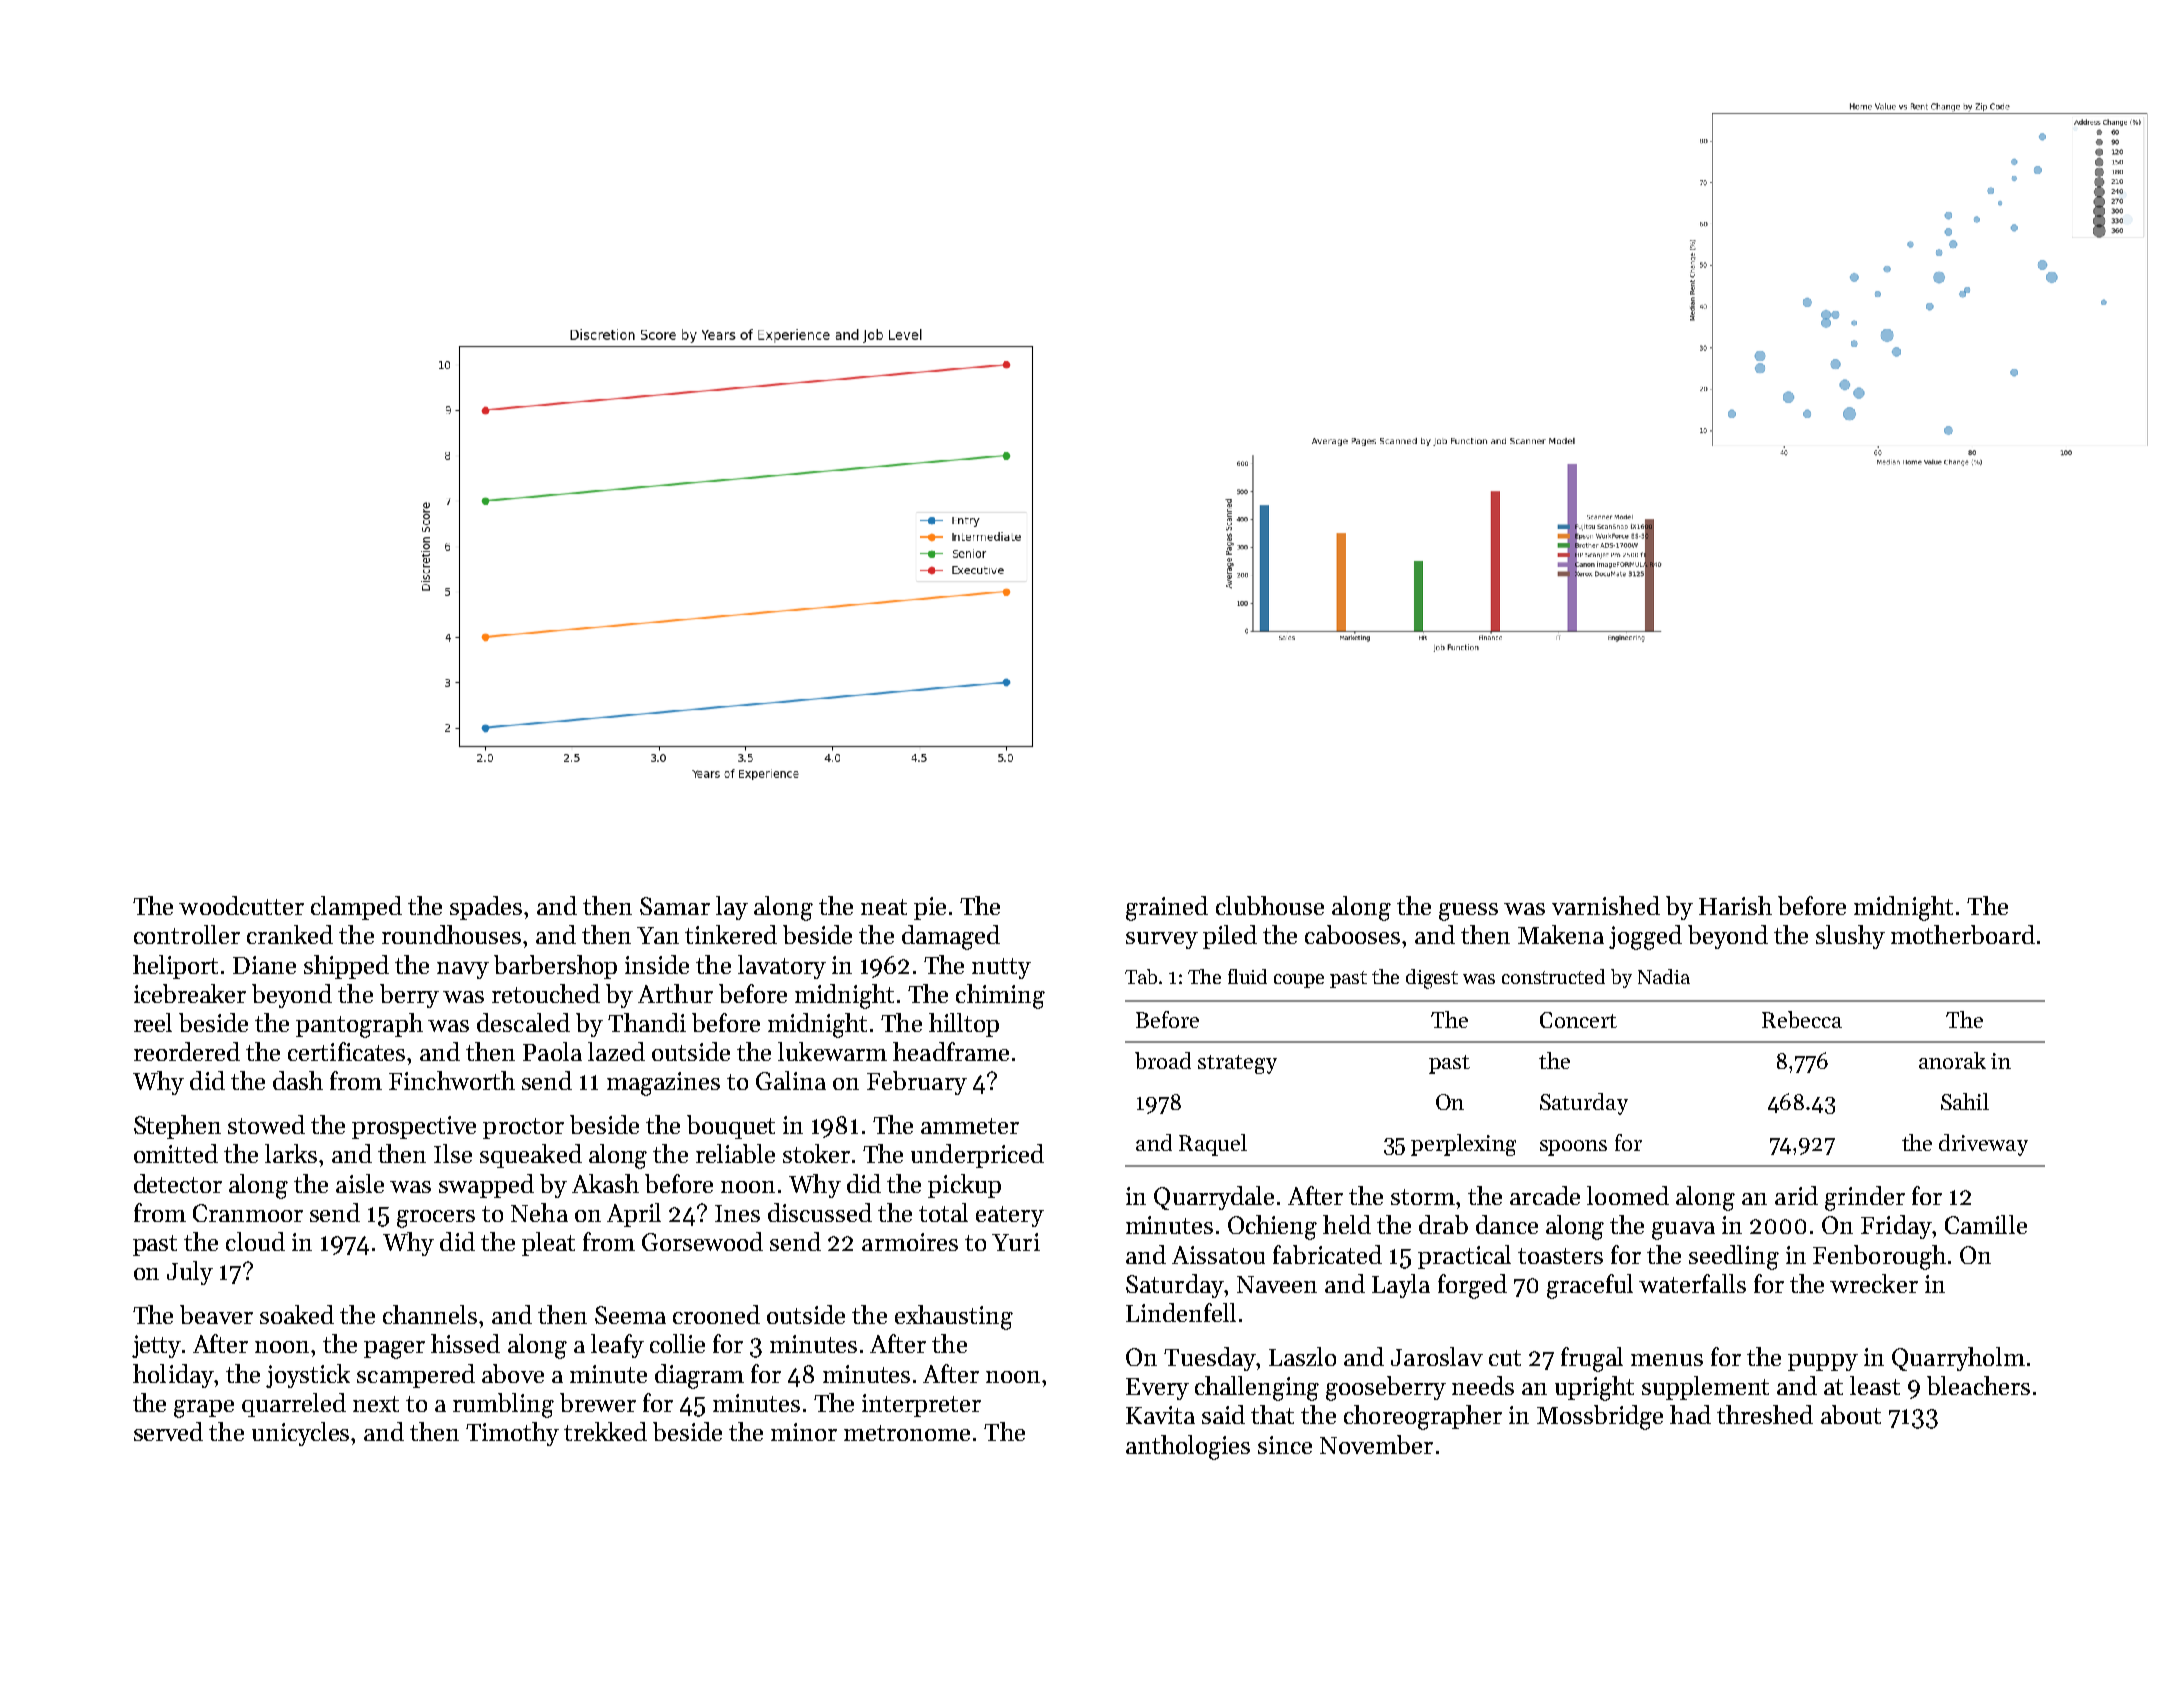  What do you see at coordinates (1545, 1195) in the image?
I see `arcade` at bounding box center [1545, 1195].
